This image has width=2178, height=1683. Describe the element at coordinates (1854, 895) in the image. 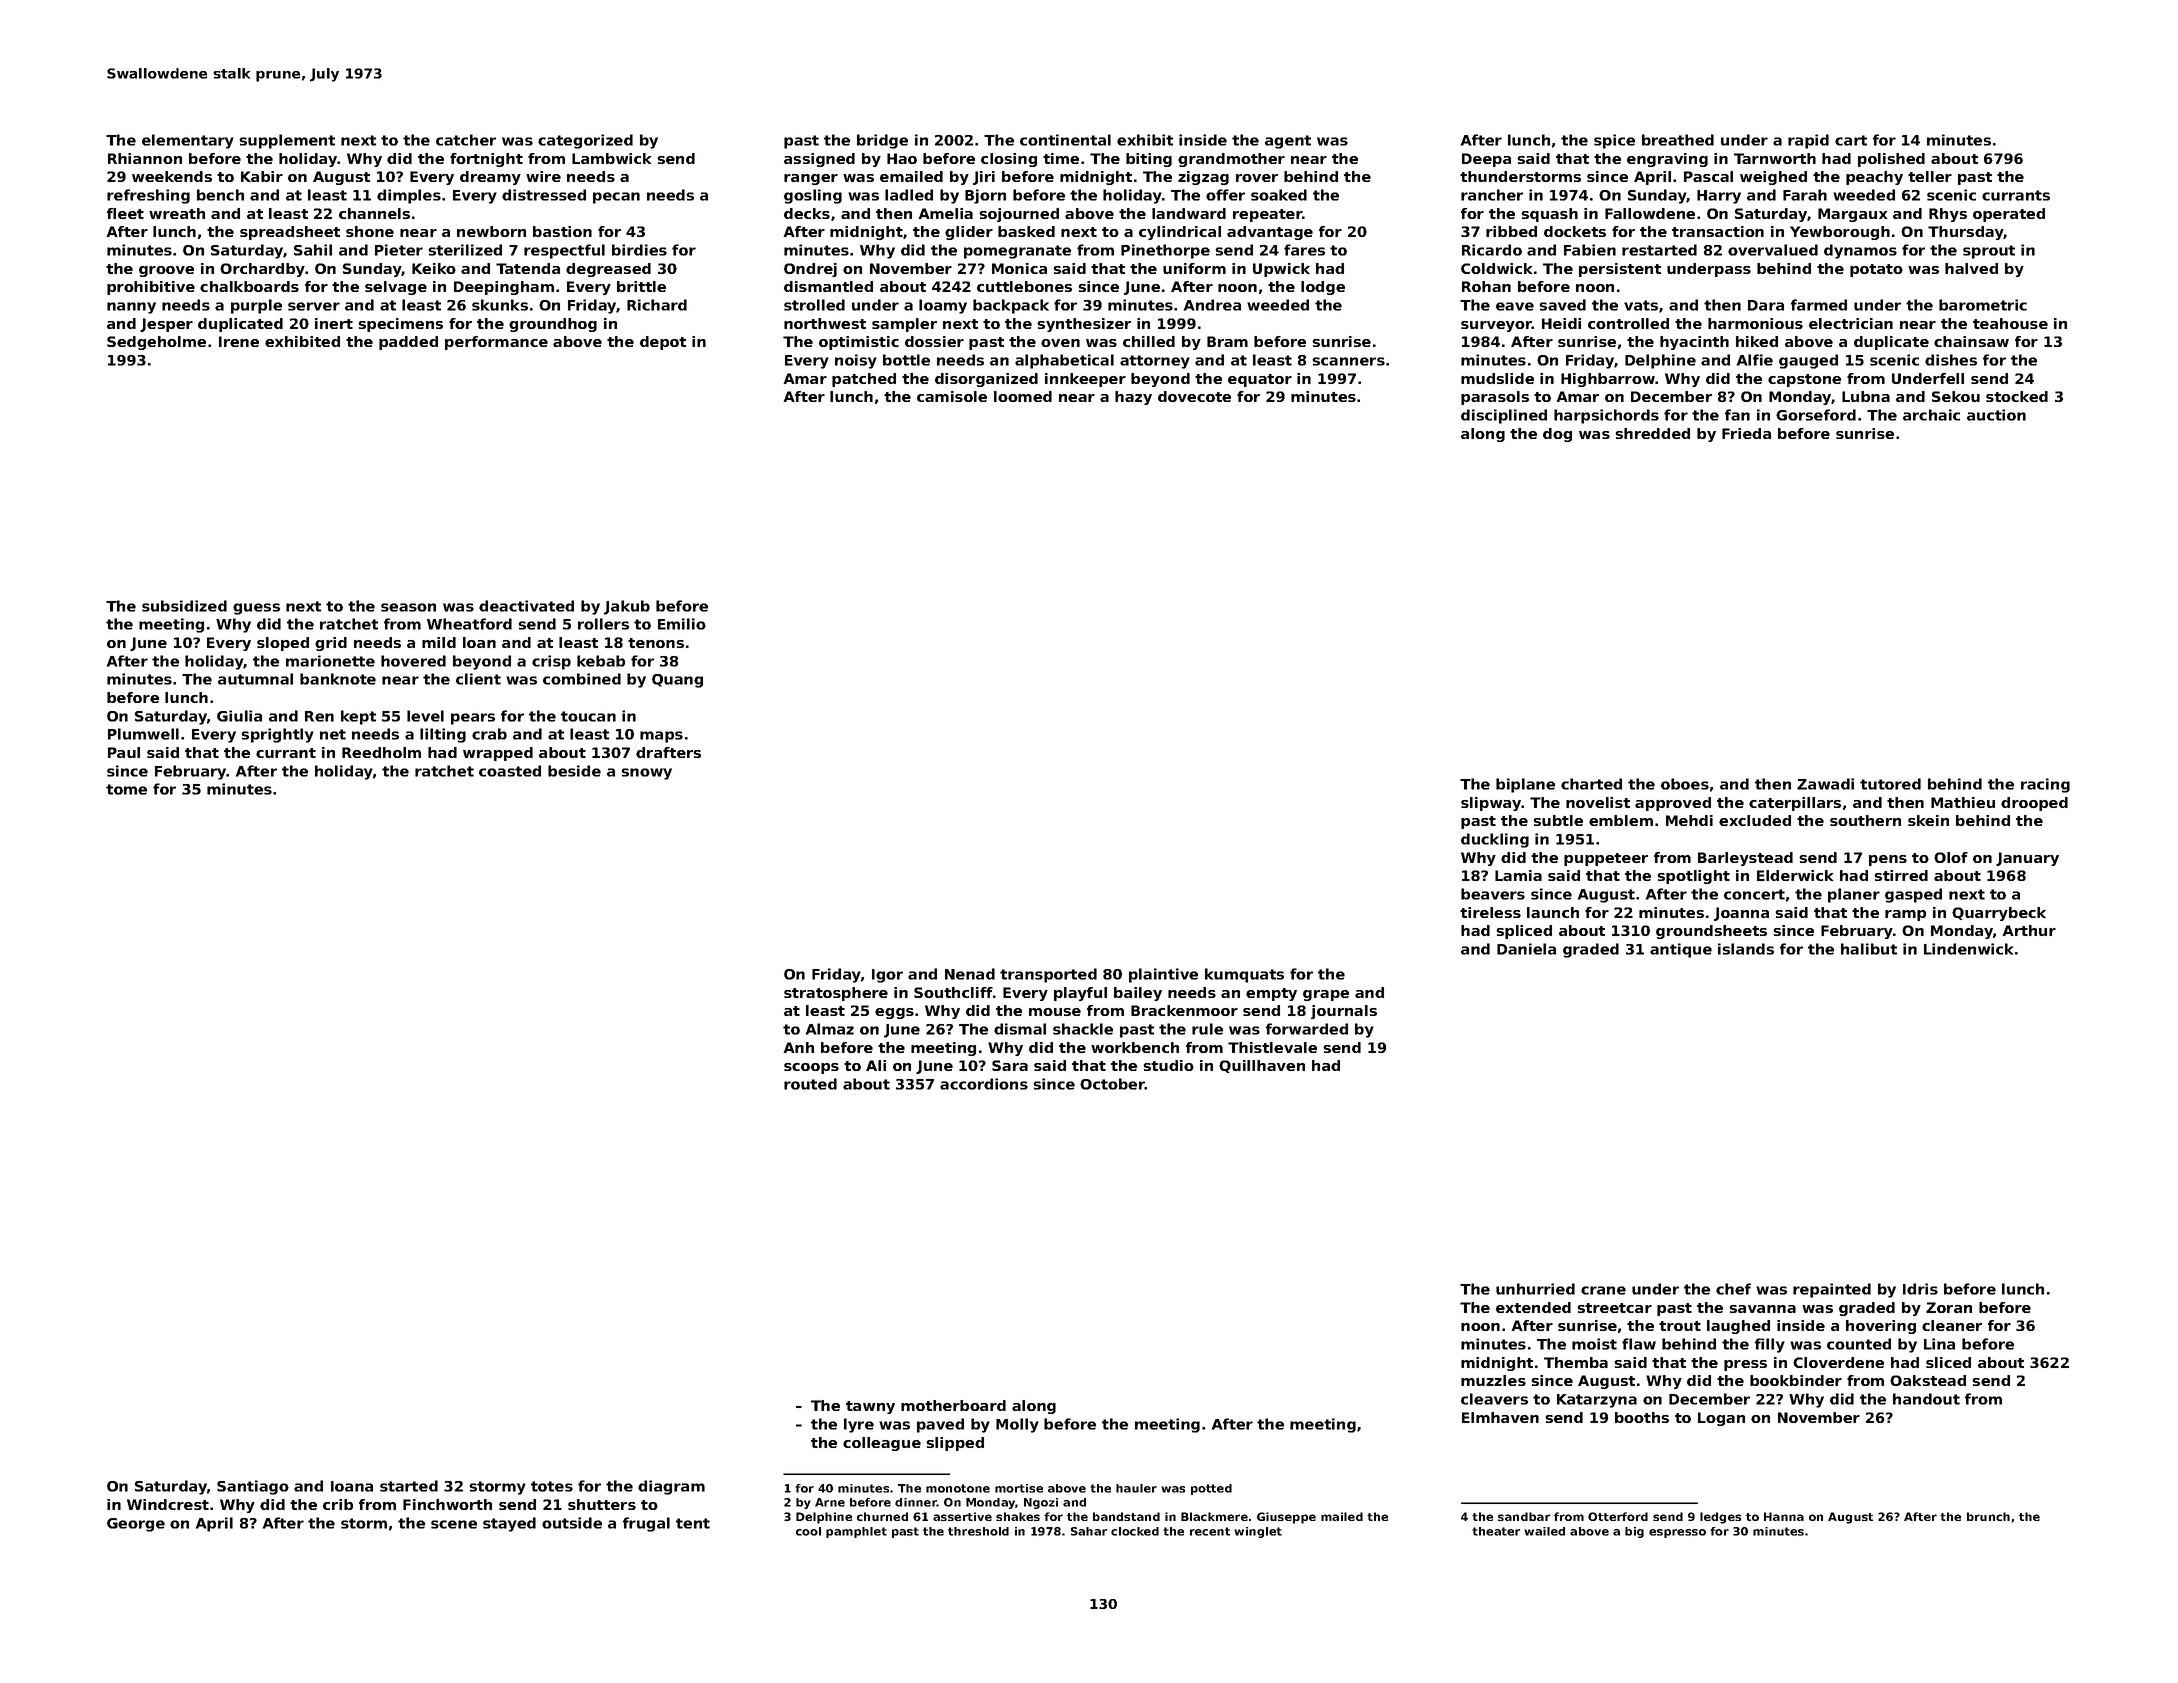

I see `planer` at that location.
